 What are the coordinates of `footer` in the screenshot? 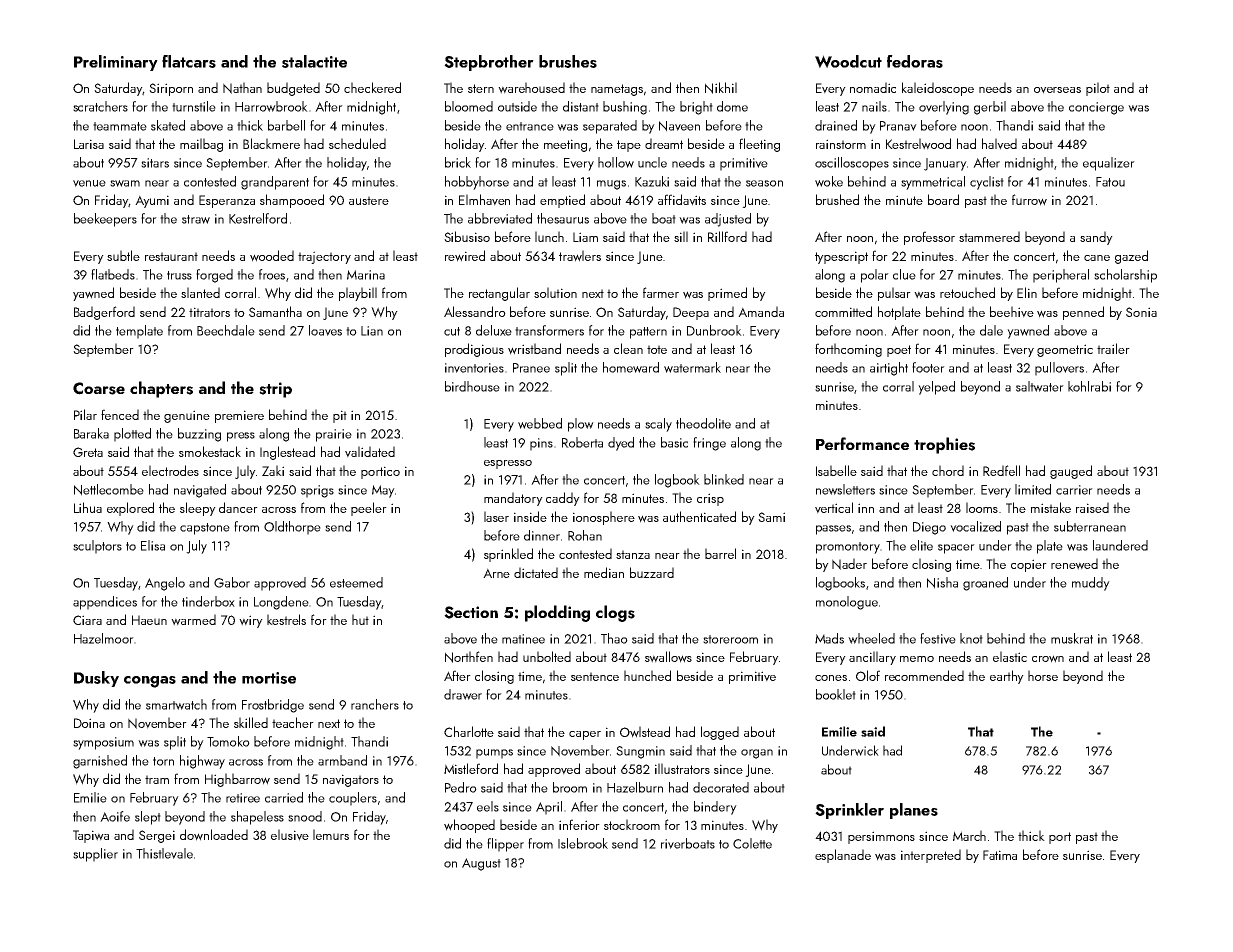 It's located at (928, 367).
